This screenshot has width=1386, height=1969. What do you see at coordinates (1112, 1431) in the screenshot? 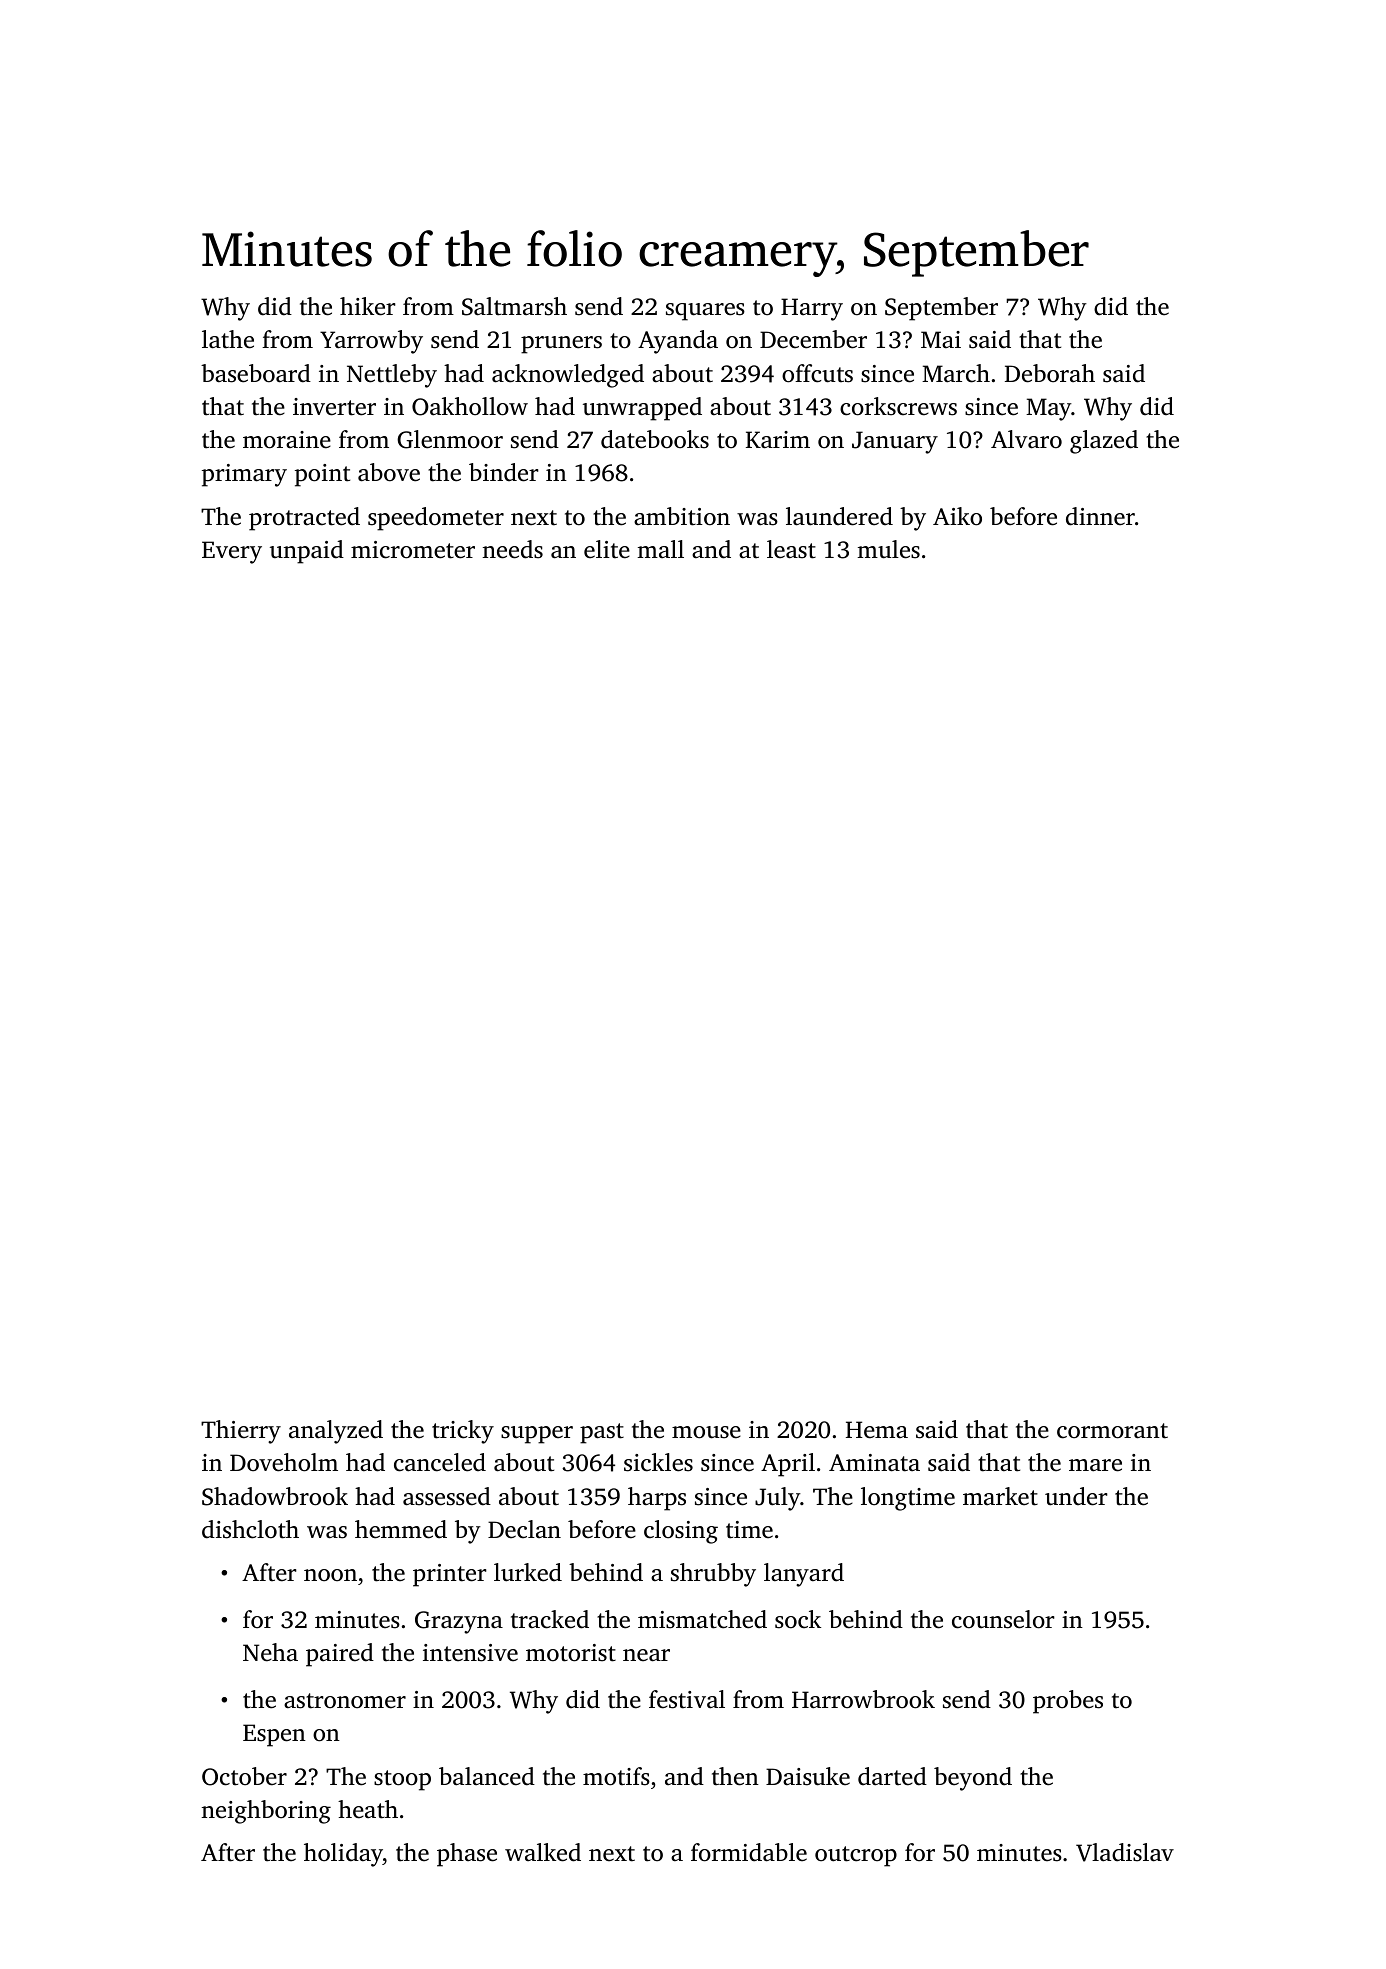
I see `cormorant` at bounding box center [1112, 1431].
